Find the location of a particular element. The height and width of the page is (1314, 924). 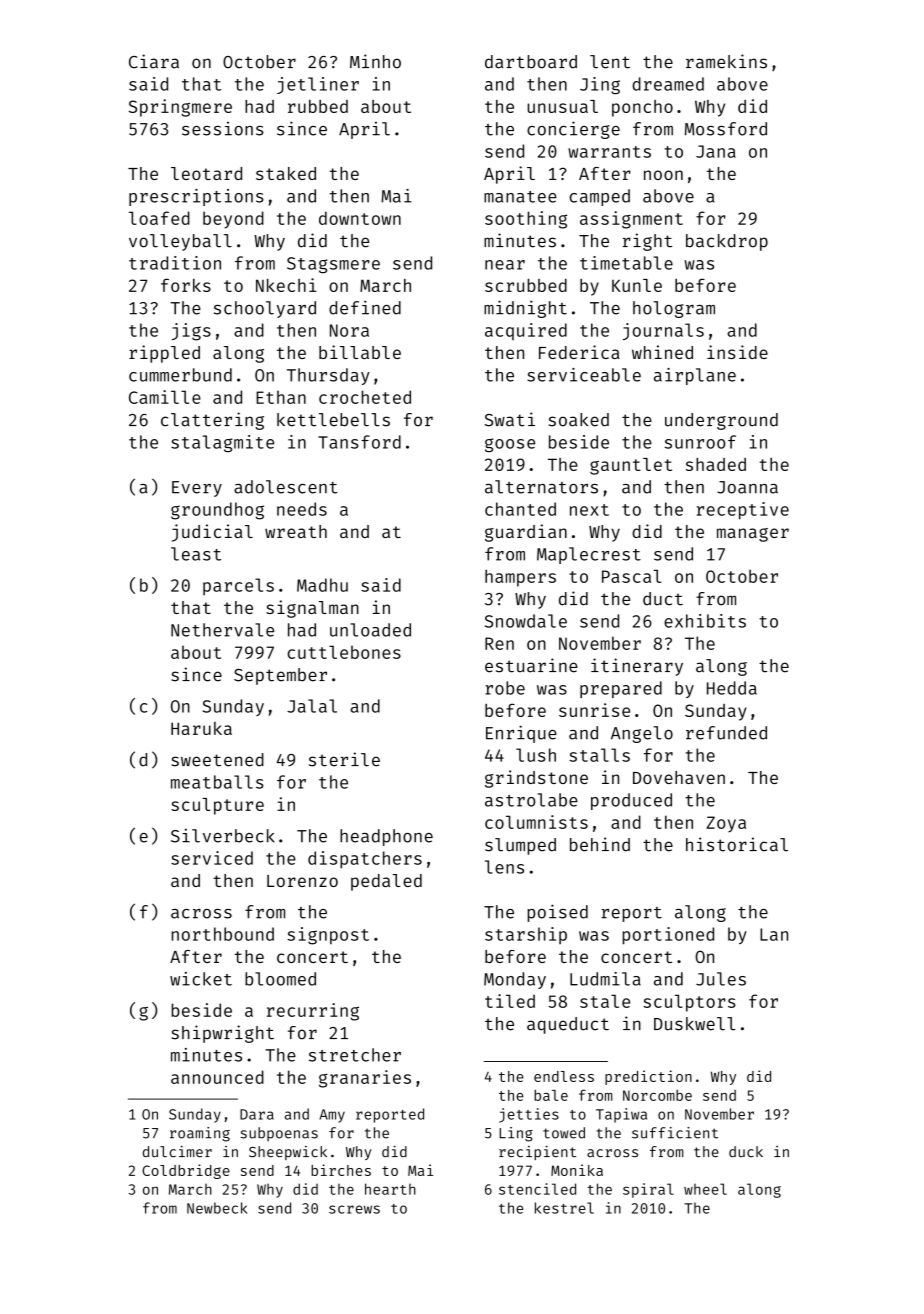

Haruka is located at coordinates (201, 728).
